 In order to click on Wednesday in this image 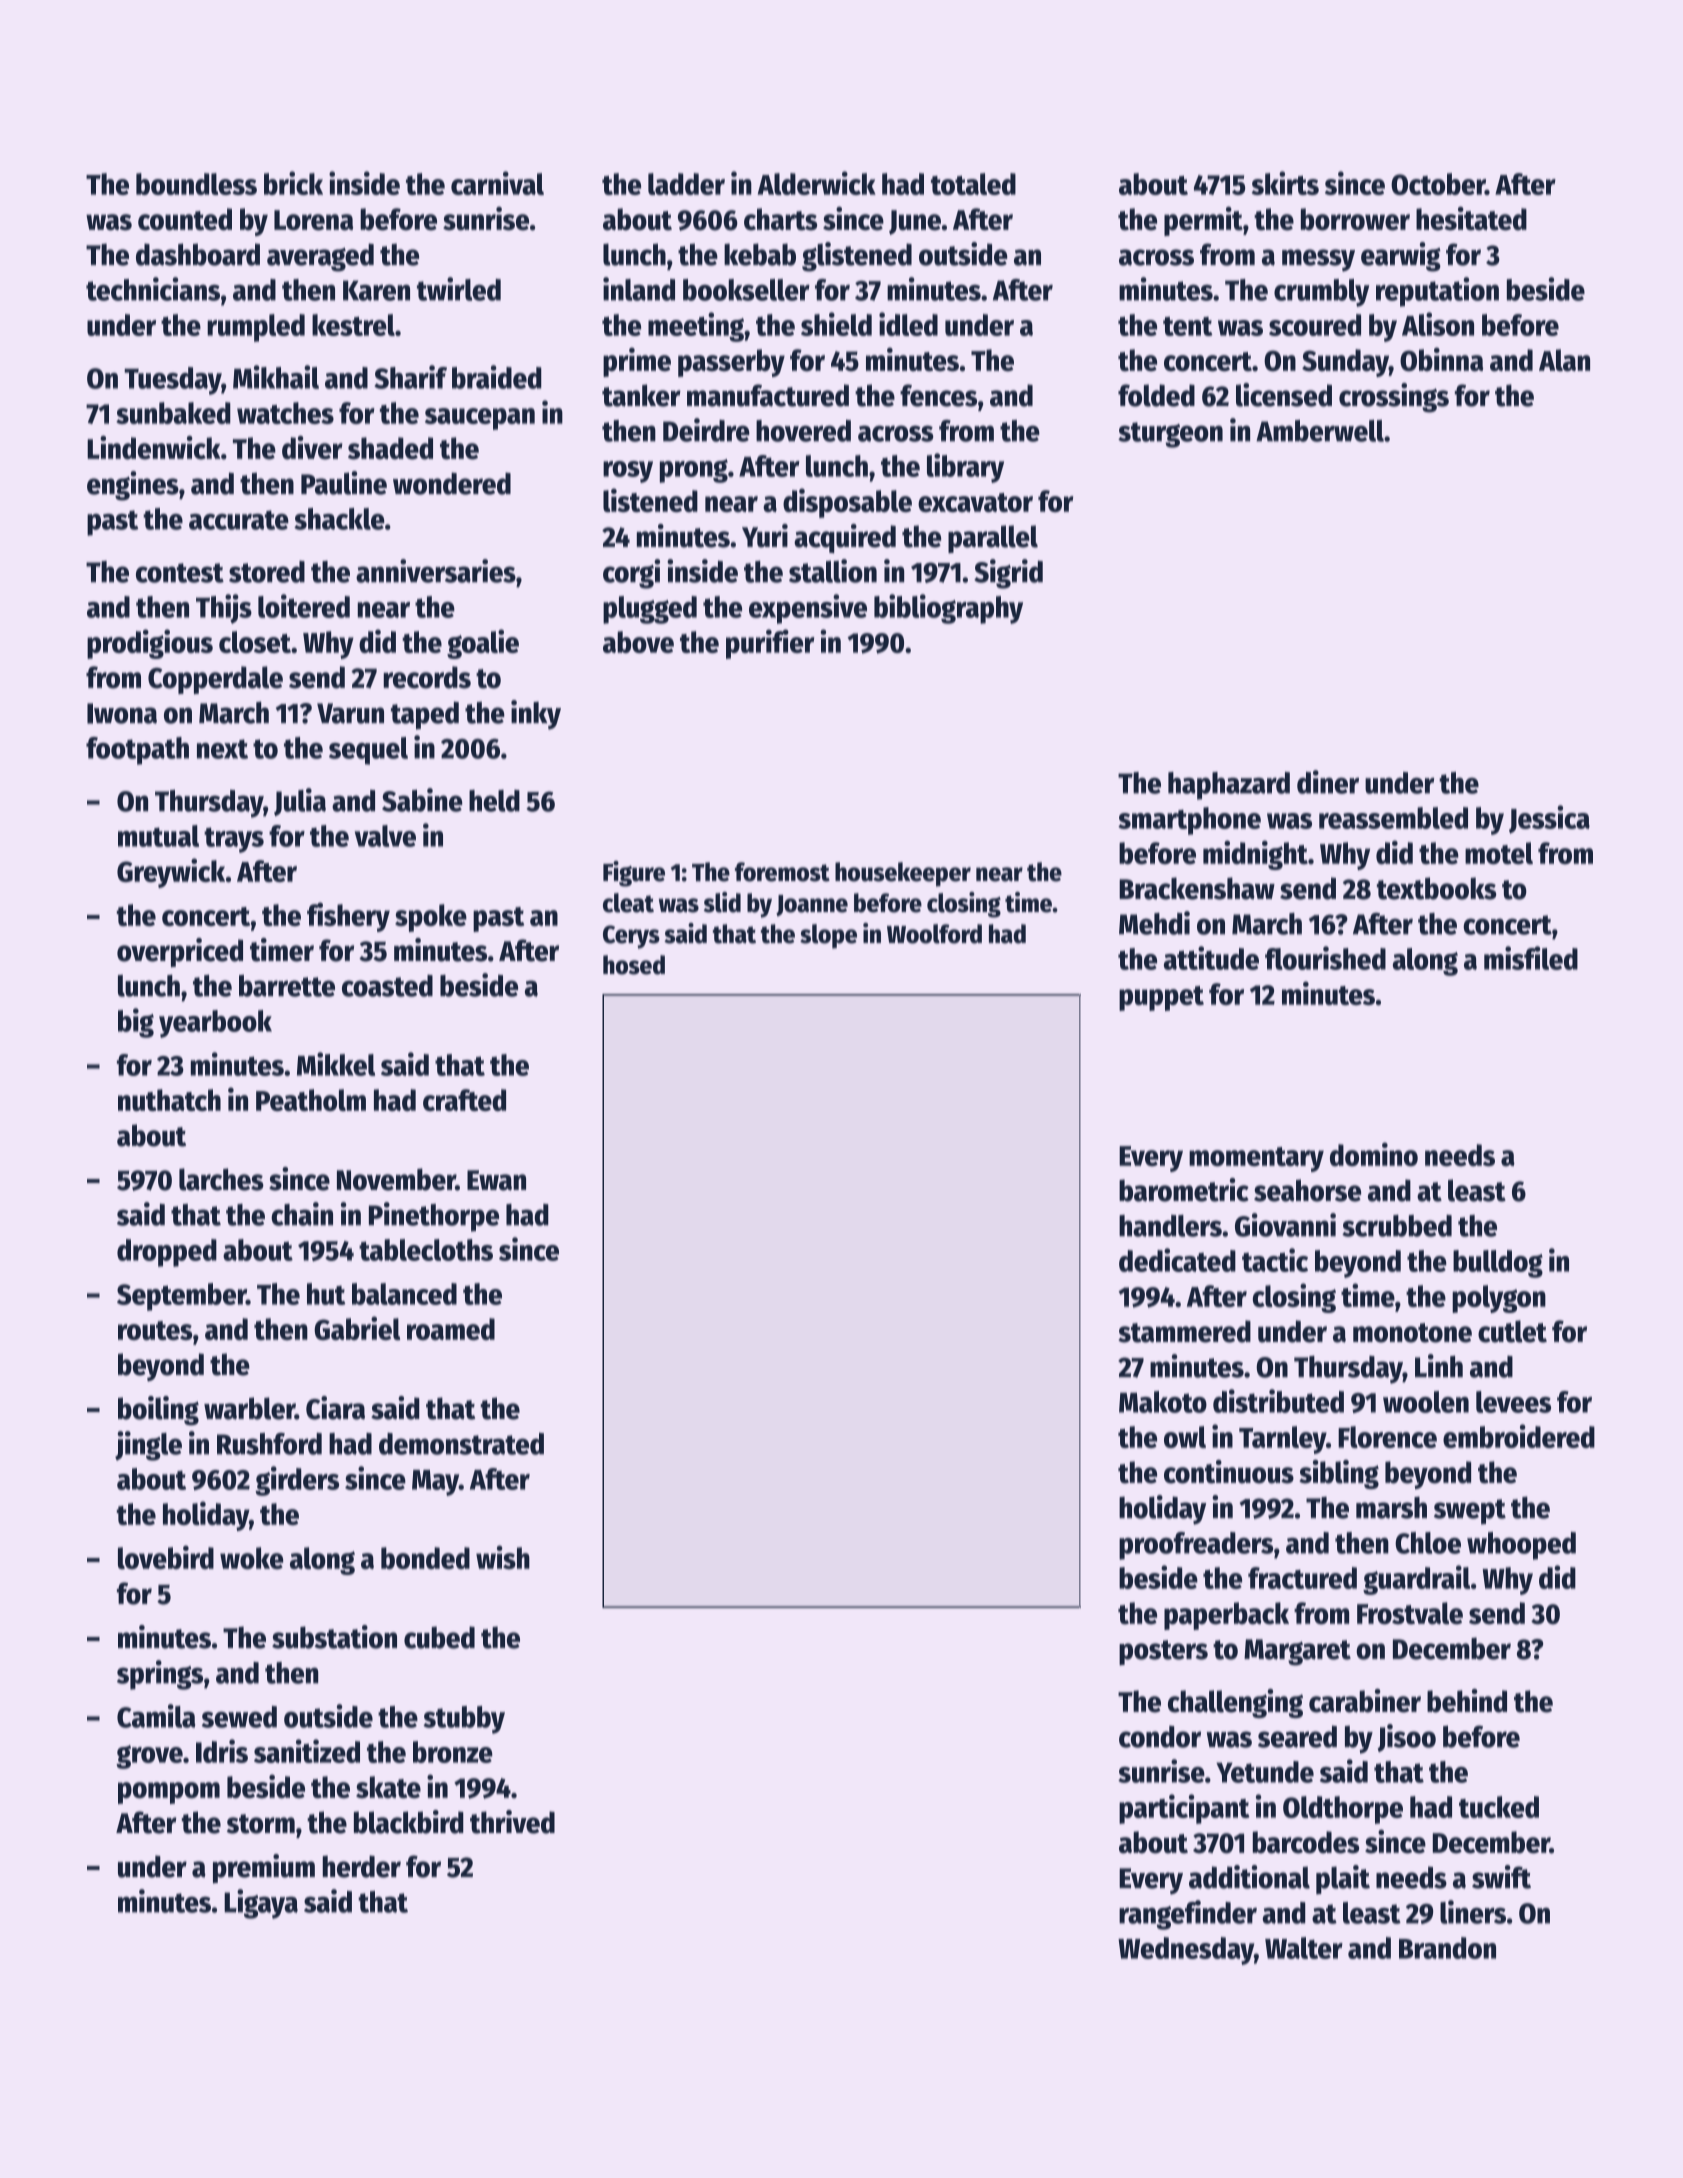, I will do `click(1186, 1951)`.
